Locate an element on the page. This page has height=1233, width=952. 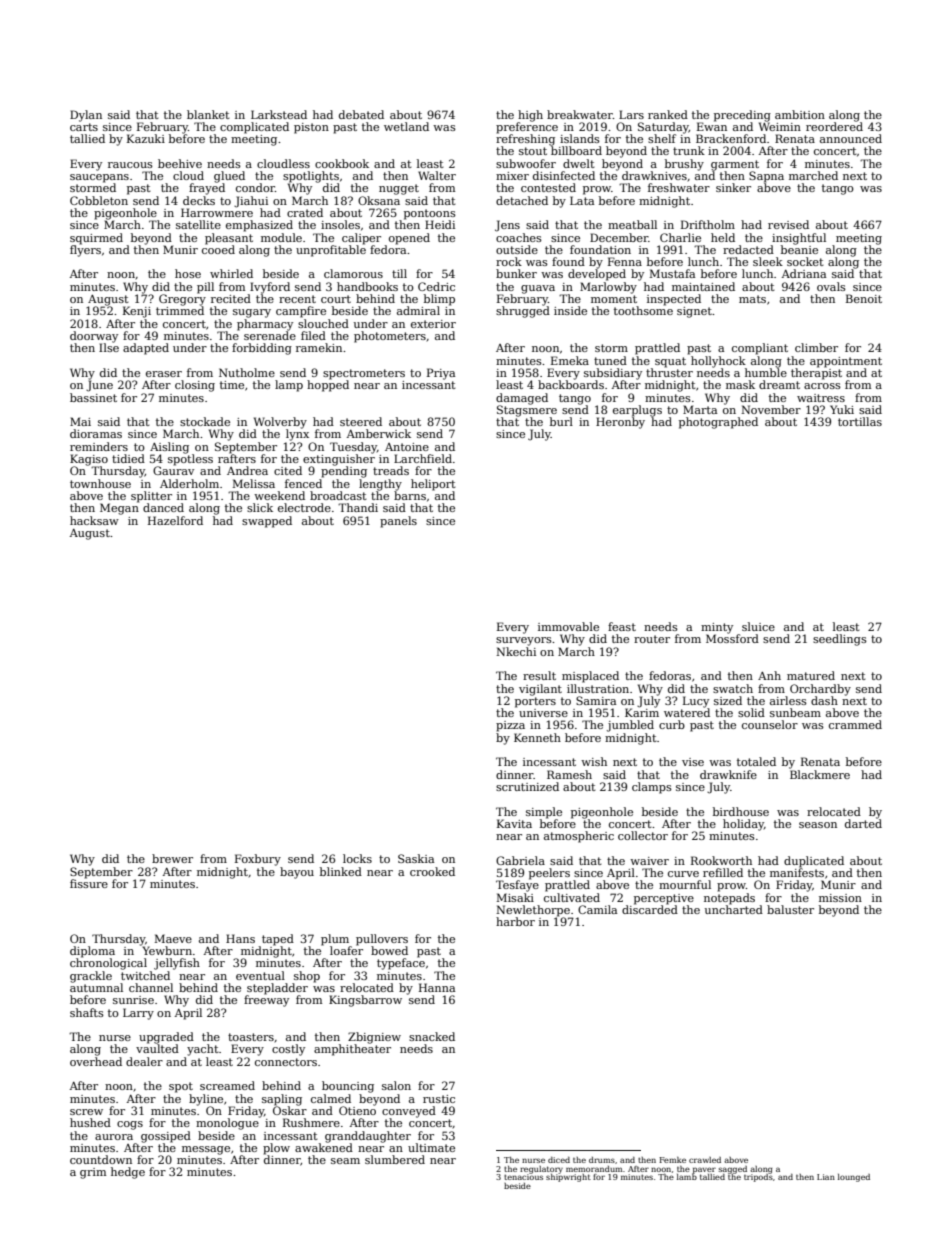
granddaughter is located at coordinates (368, 1137).
